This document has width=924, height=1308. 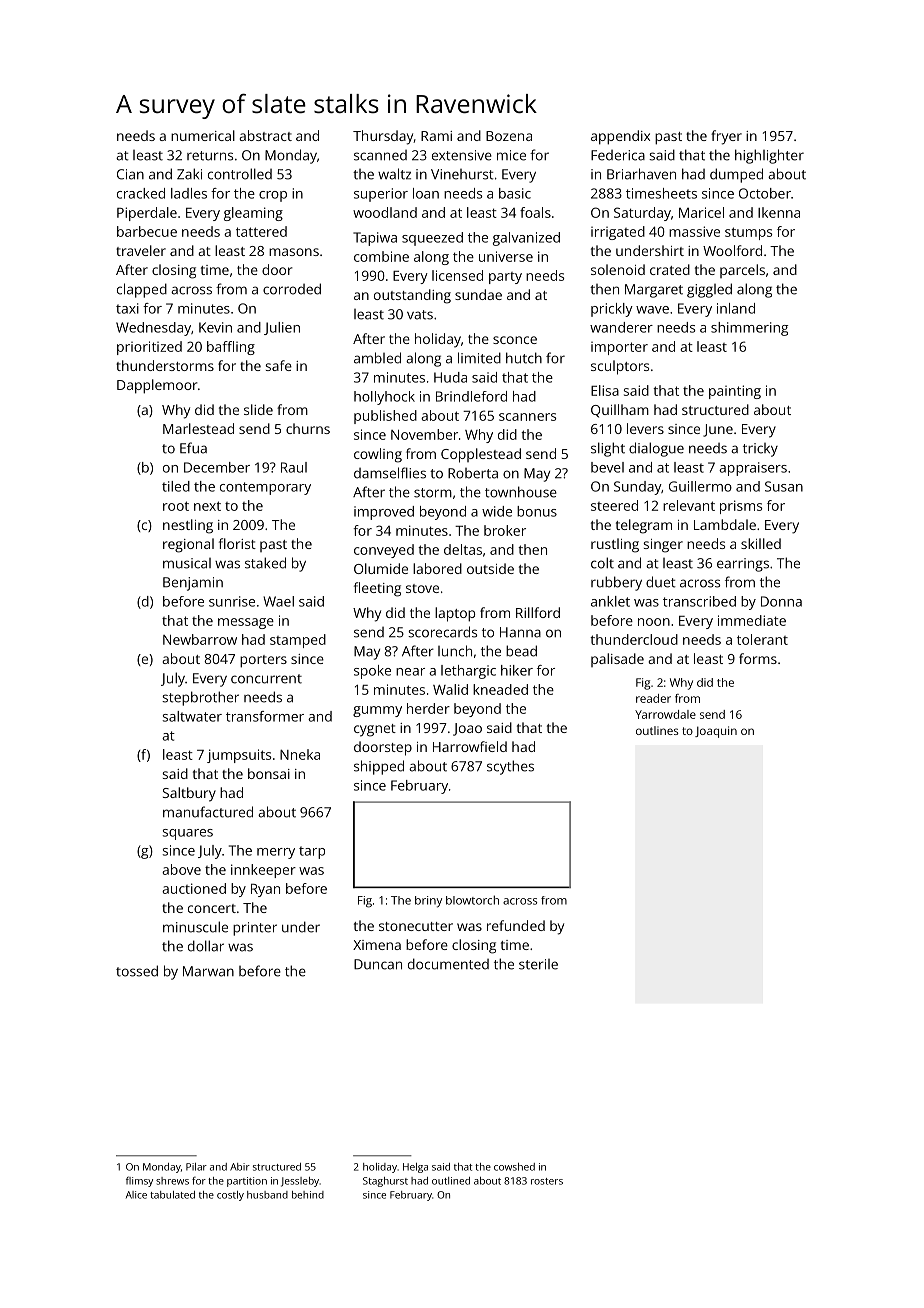 What do you see at coordinates (781, 601) in the document?
I see `Donna` at bounding box center [781, 601].
